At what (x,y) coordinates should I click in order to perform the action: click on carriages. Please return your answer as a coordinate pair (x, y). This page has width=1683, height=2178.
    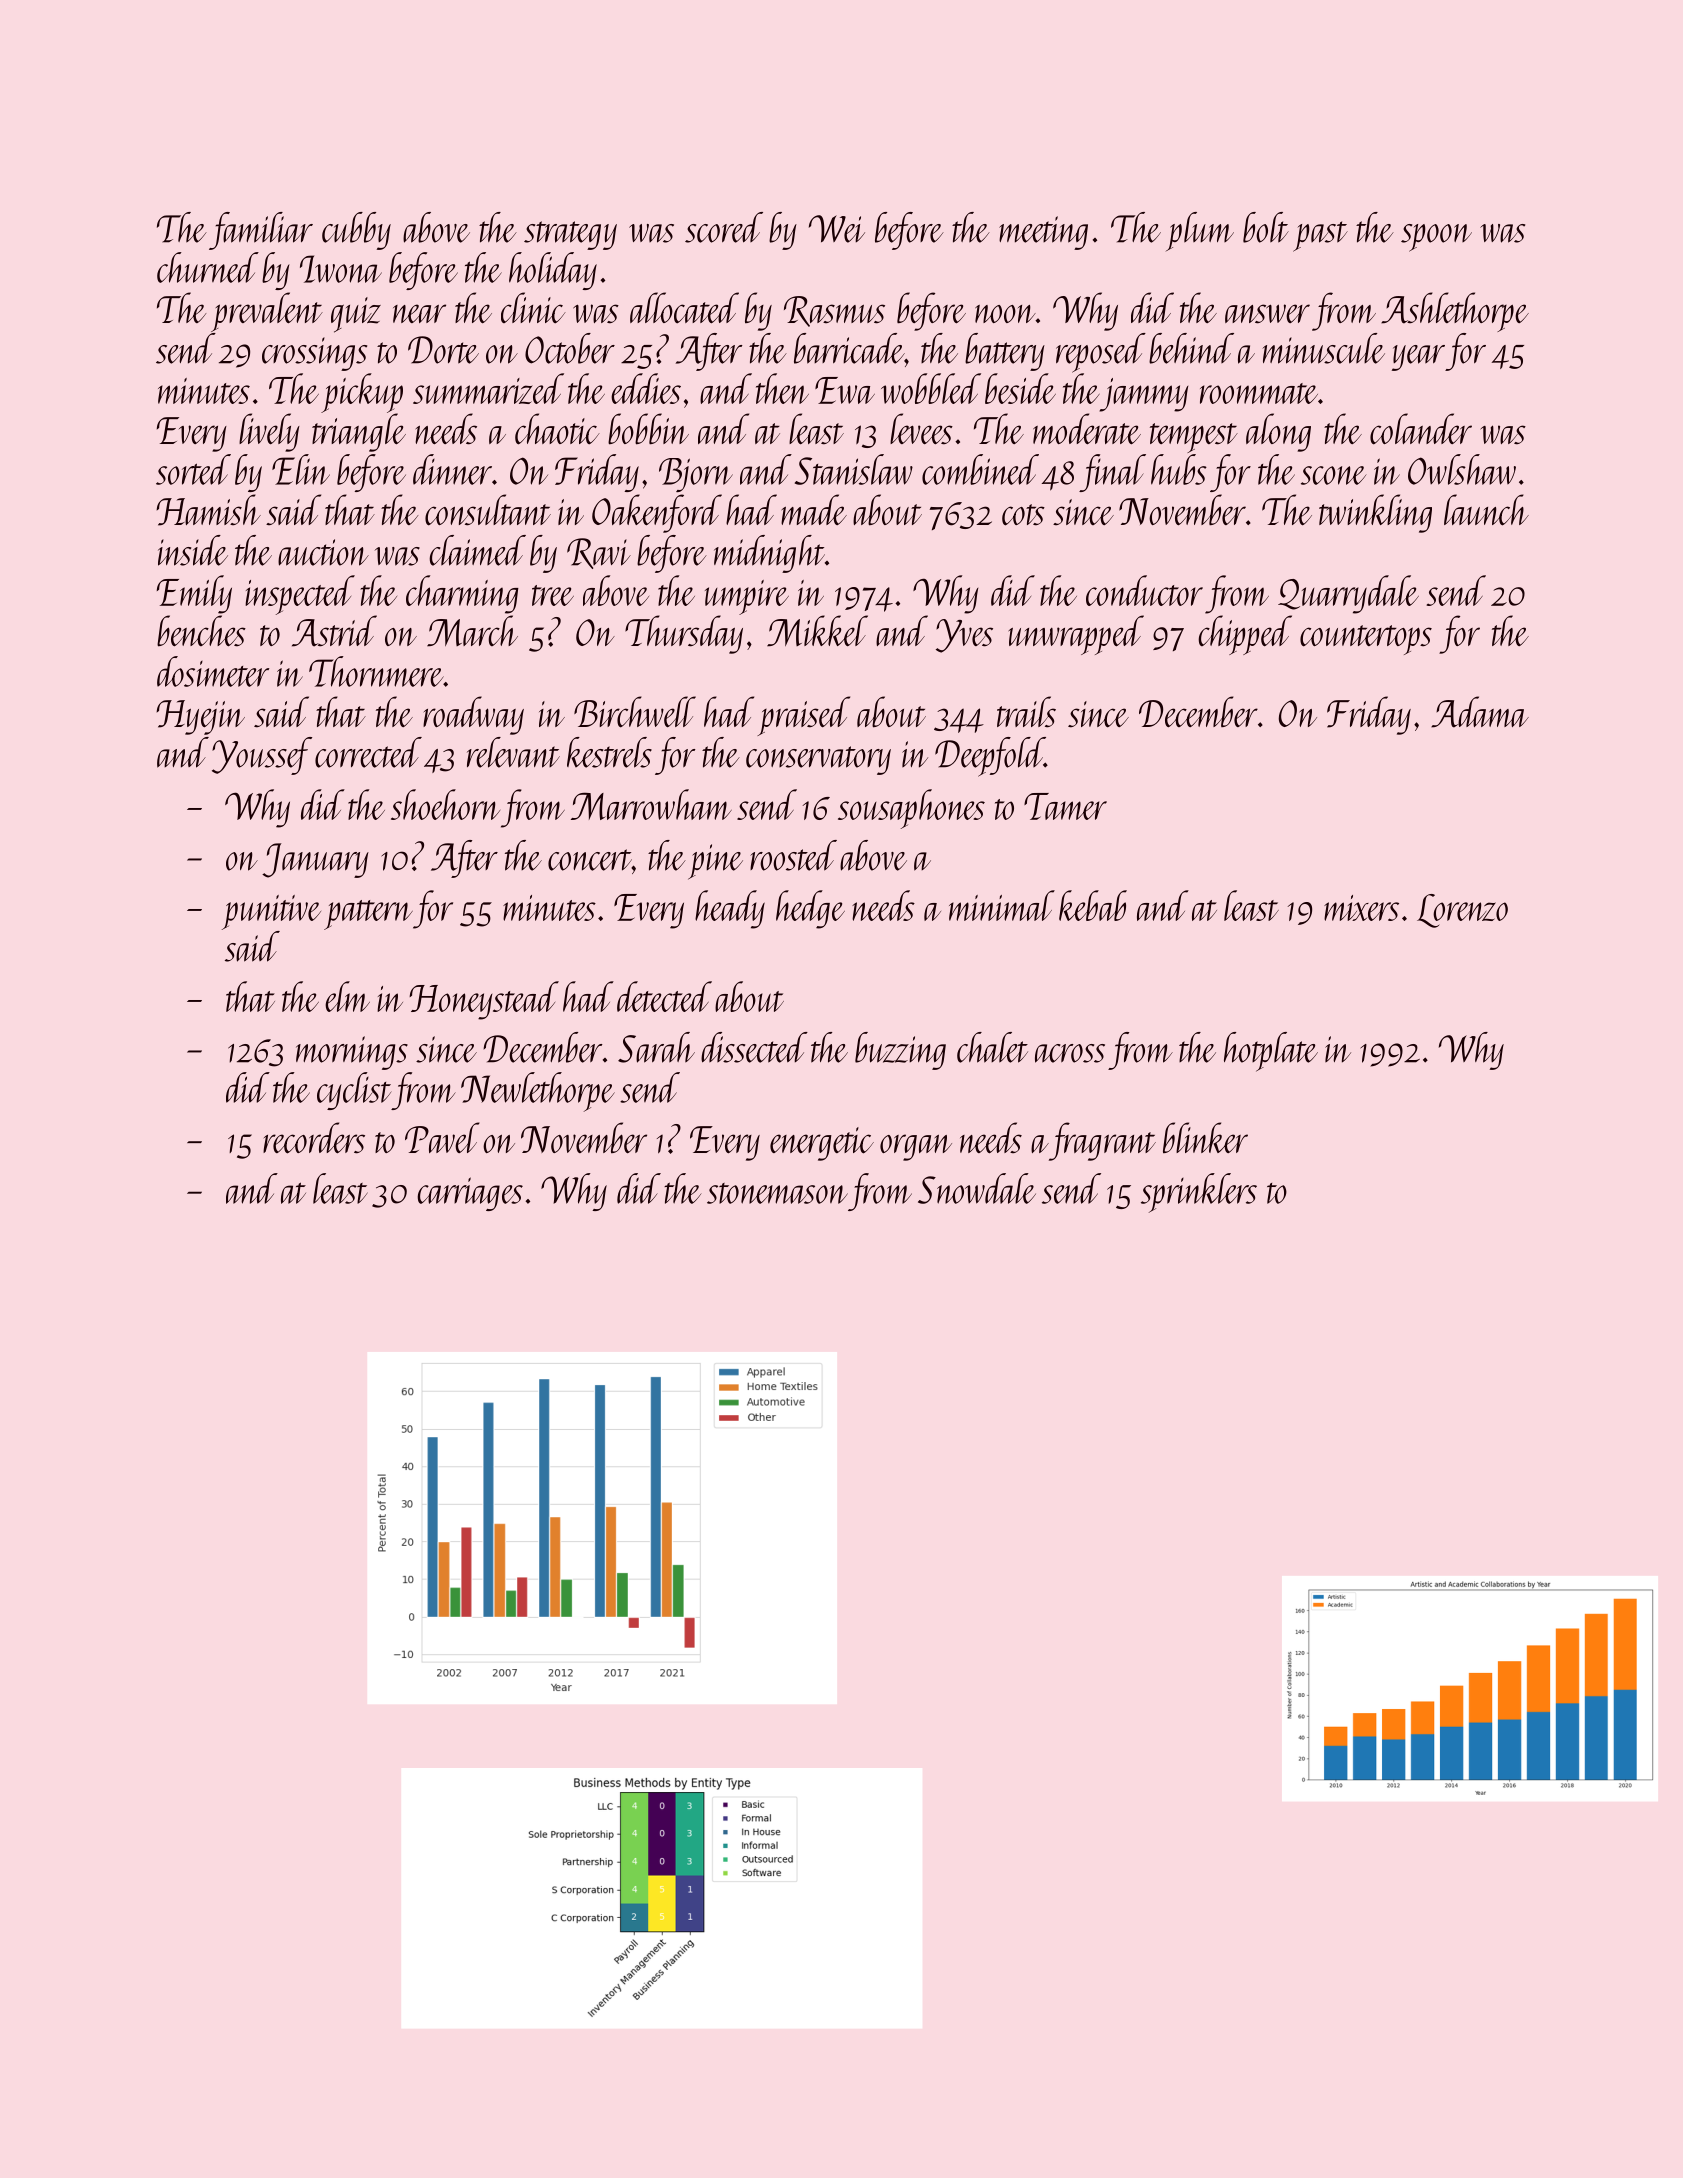
    Looking at the image, I should click on (470, 1194).
